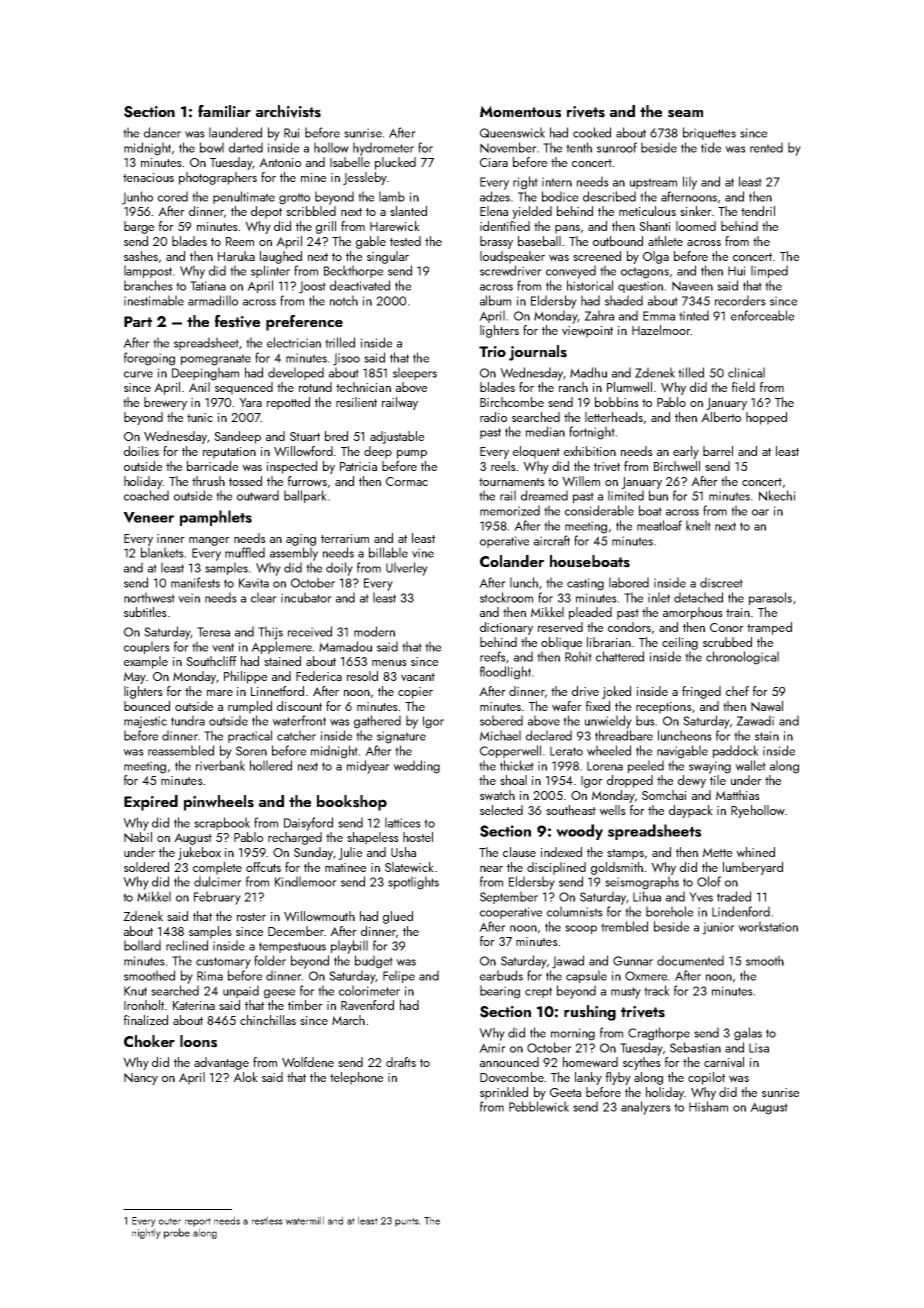 Image resolution: width=924 pixels, height=1308 pixels. Describe the element at coordinates (292, 467) in the screenshot. I see `inspected` at that location.
